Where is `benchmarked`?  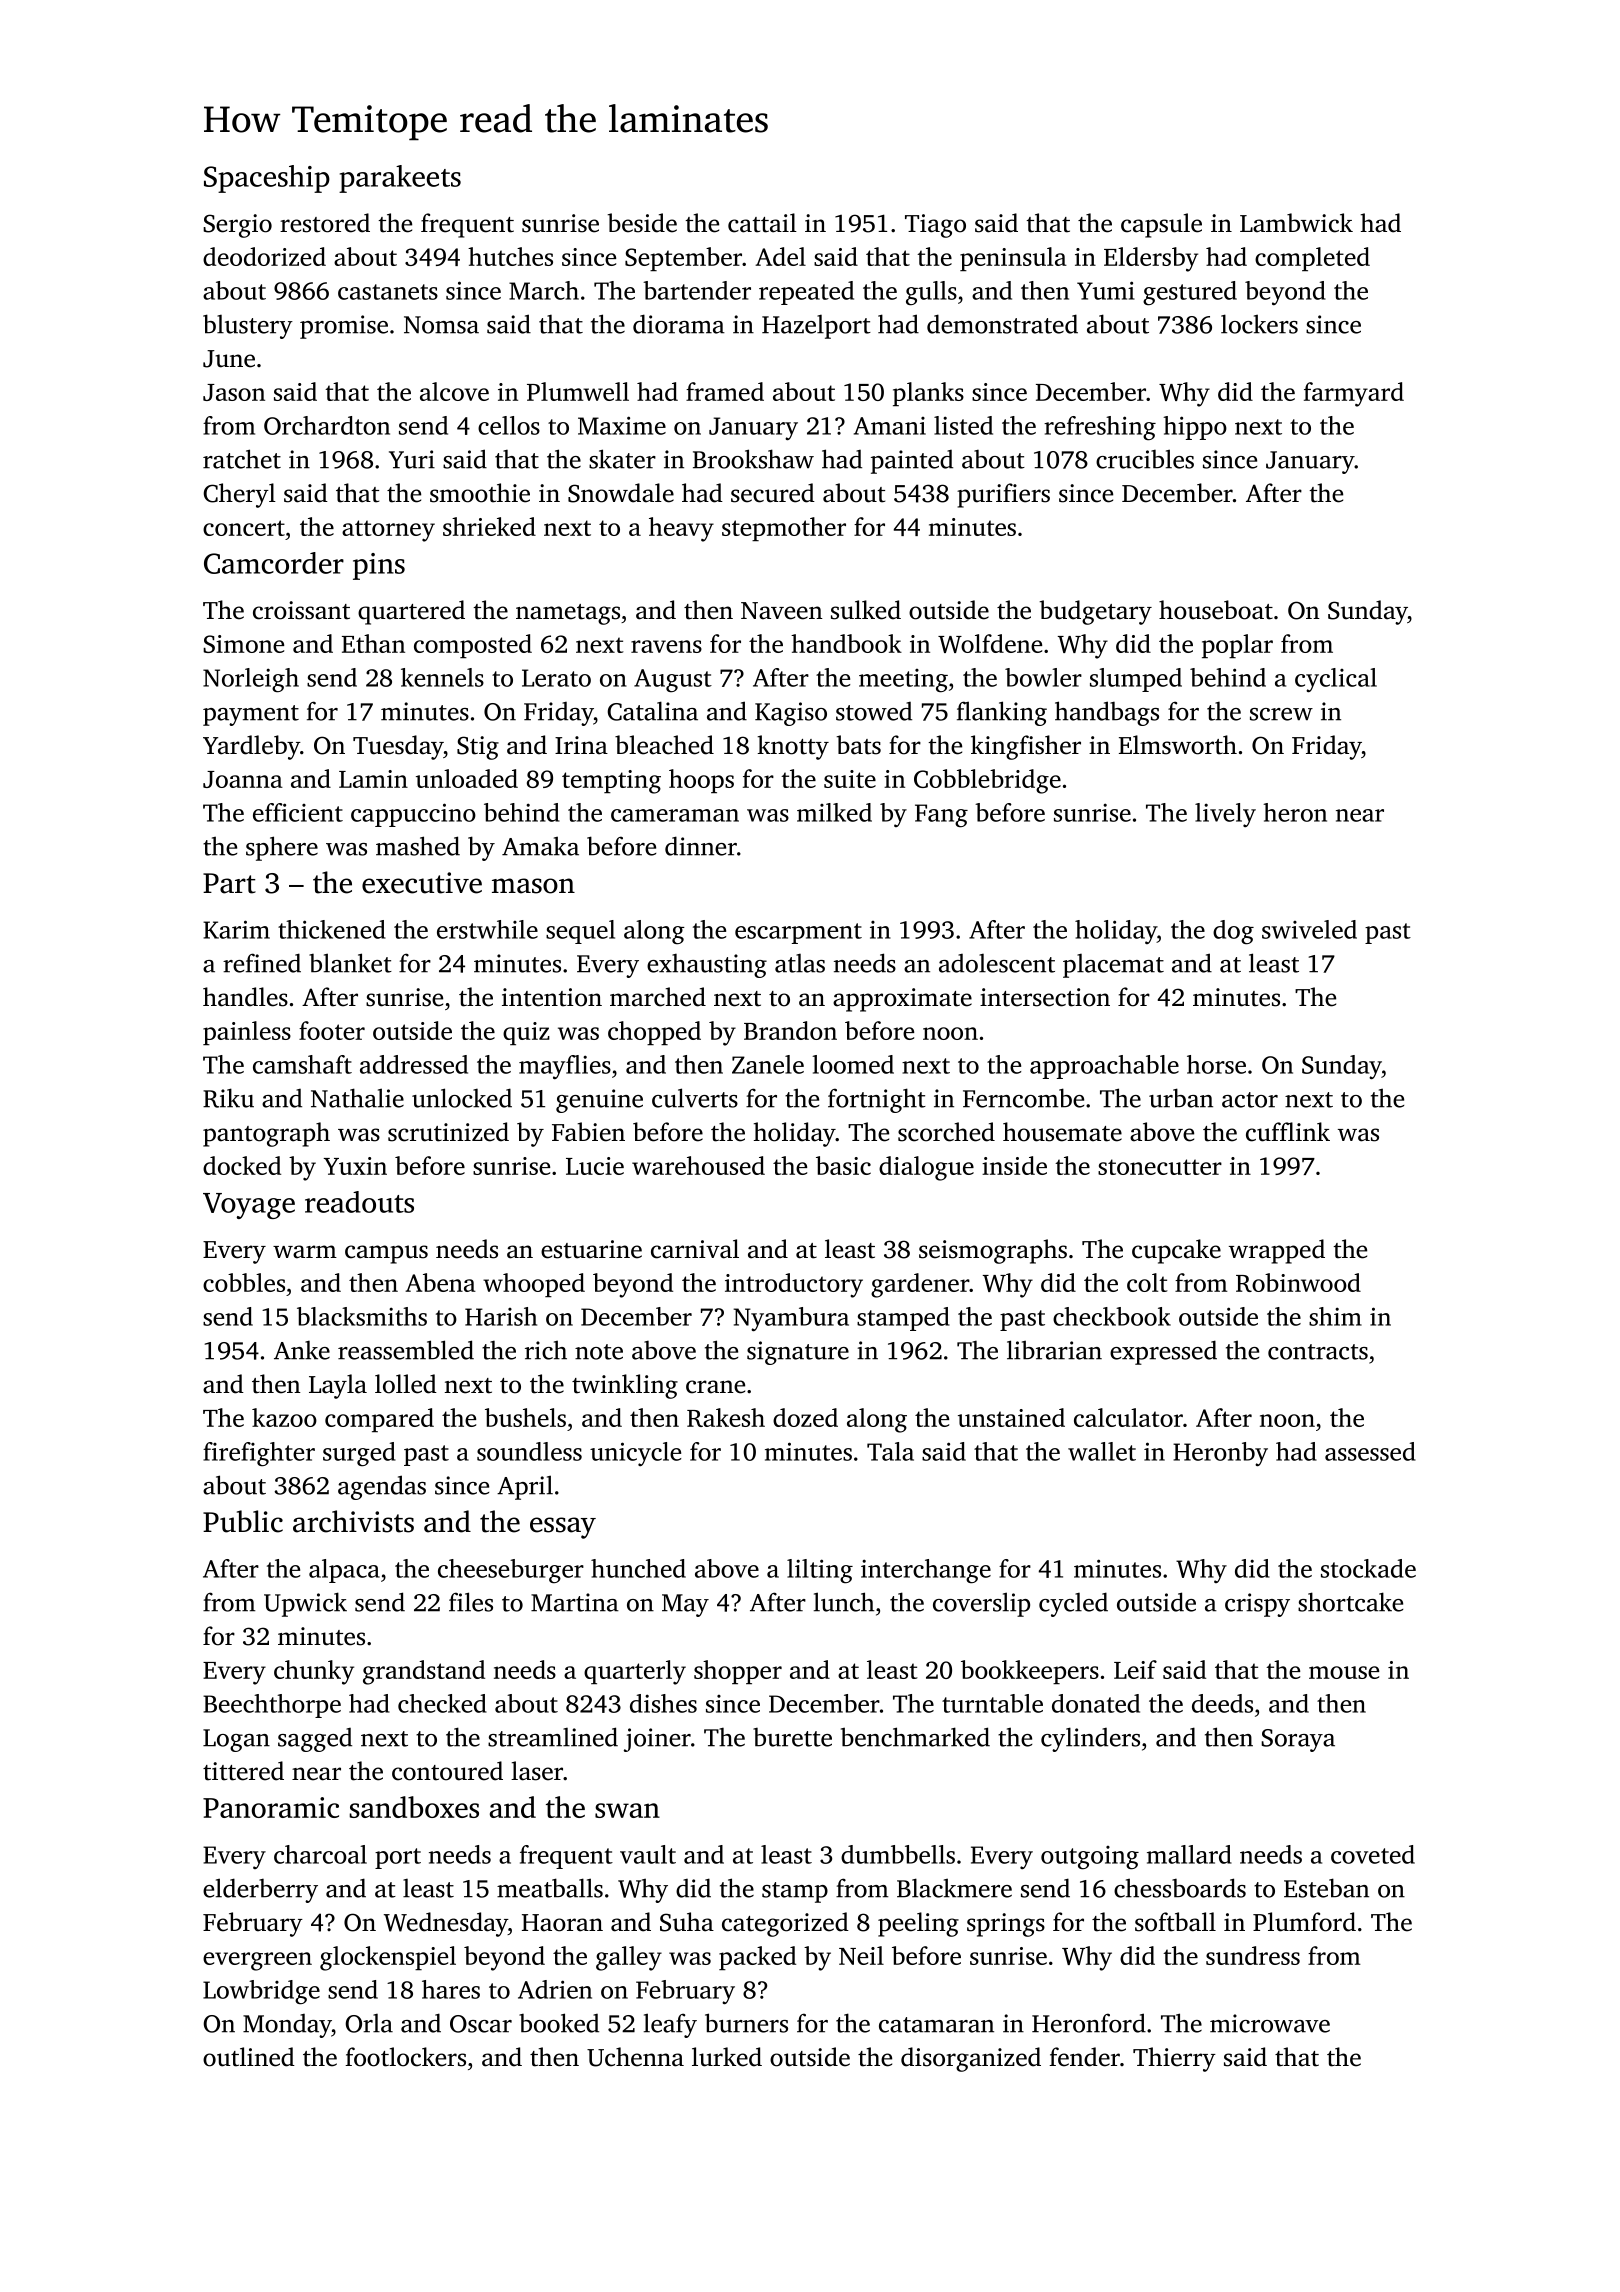
benchmarked is located at coordinates (915, 1737).
